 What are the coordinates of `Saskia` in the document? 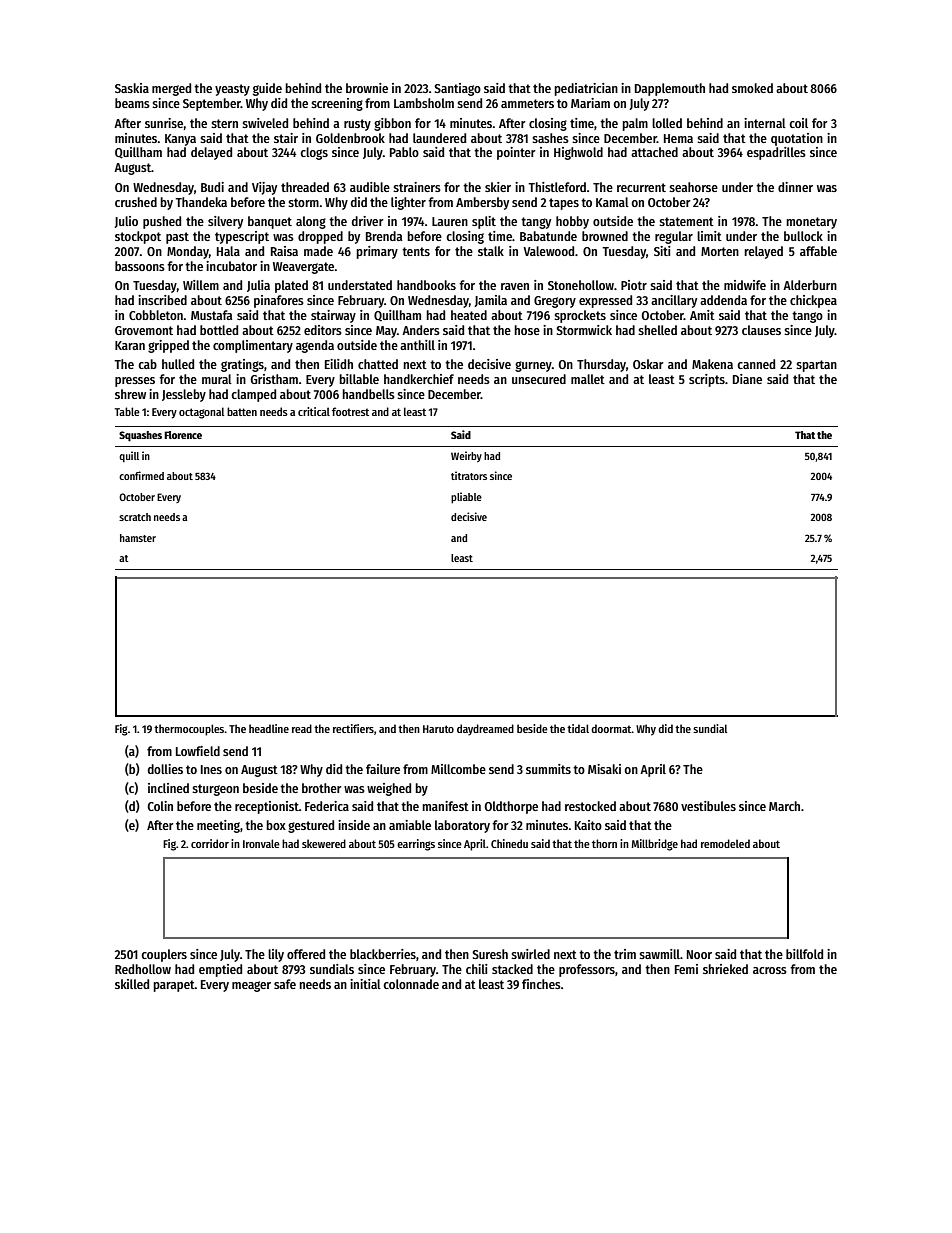 It's located at (132, 88).
